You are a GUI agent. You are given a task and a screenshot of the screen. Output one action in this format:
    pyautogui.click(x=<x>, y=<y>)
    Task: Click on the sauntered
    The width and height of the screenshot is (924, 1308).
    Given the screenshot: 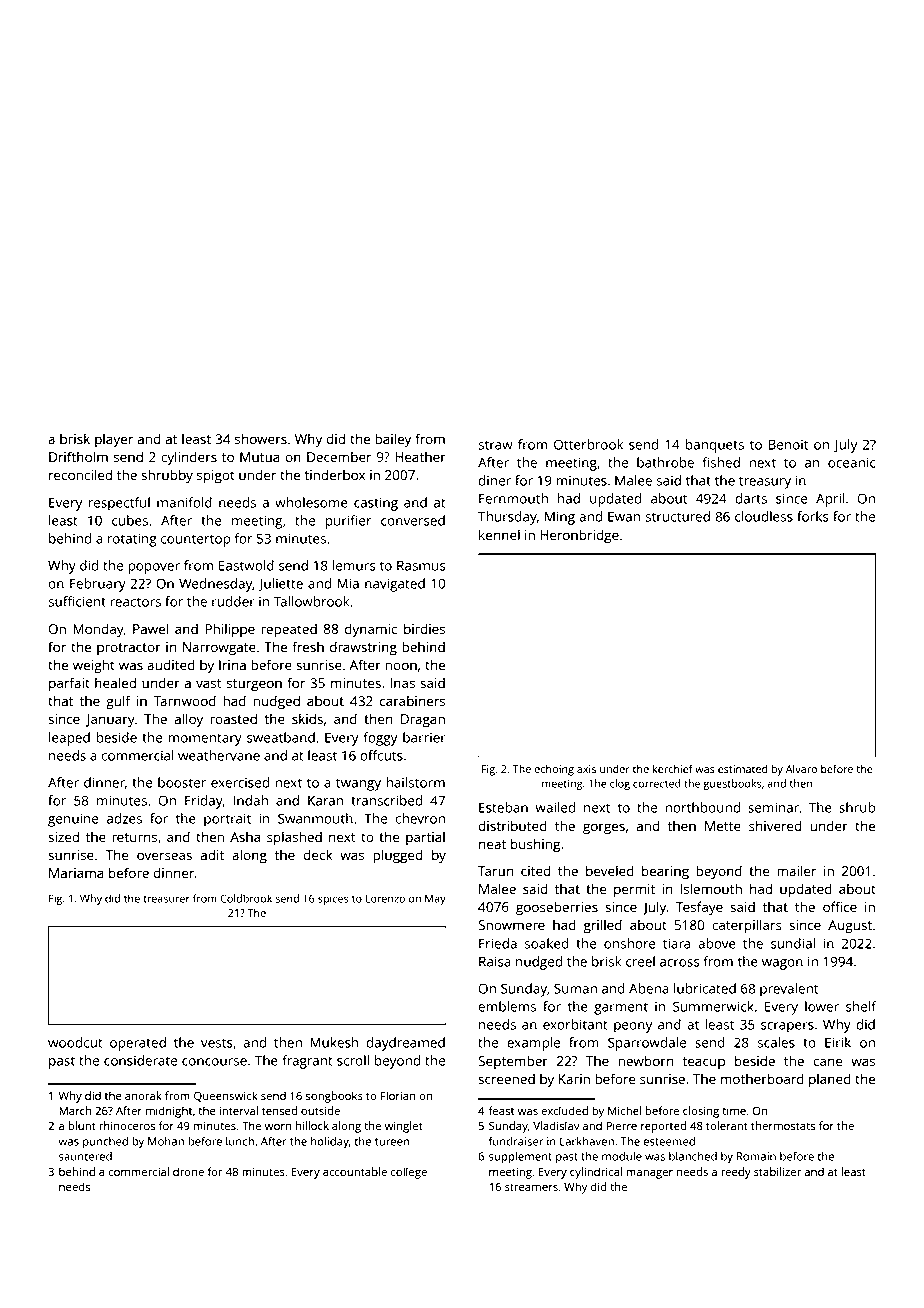 What is the action you would take?
    pyautogui.click(x=85, y=1156)
